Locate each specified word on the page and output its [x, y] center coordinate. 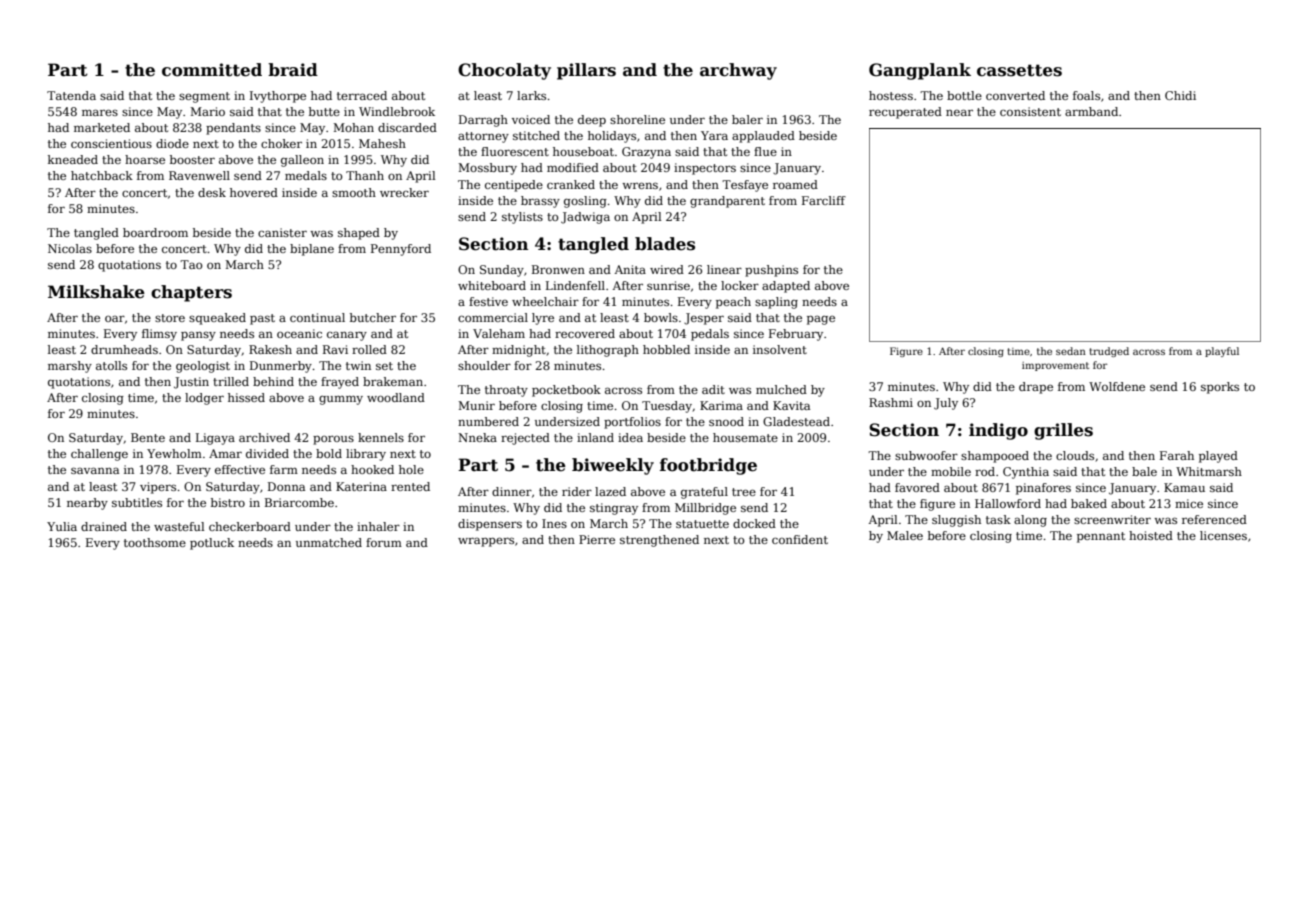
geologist [203, 367]
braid [293, 70]
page [821, 320]
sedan [1071, 351]
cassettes [1019, 70]
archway [738, 71]
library [366, 455]
